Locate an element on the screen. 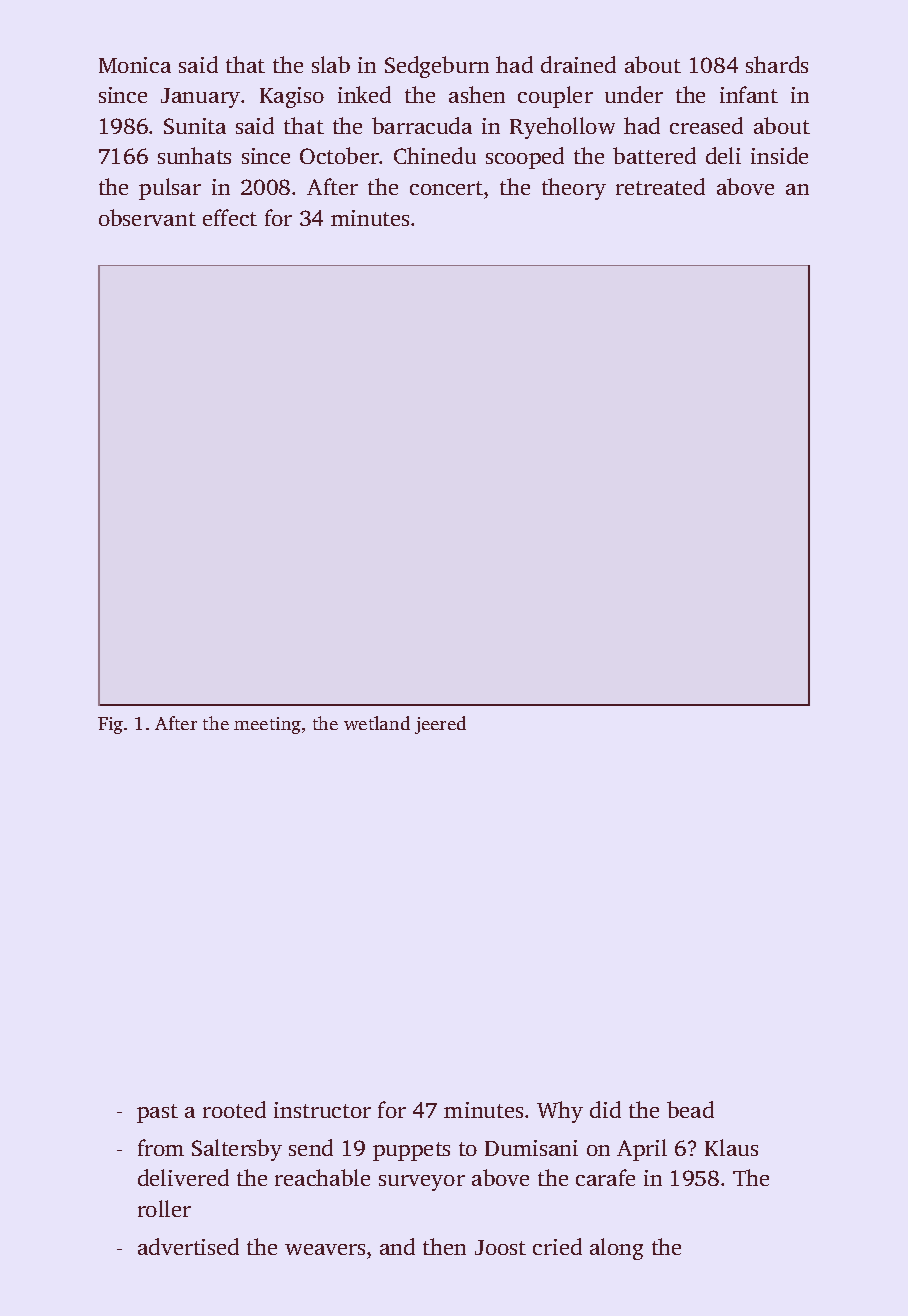  Saltersby is located at coordinates (237, 1150).
